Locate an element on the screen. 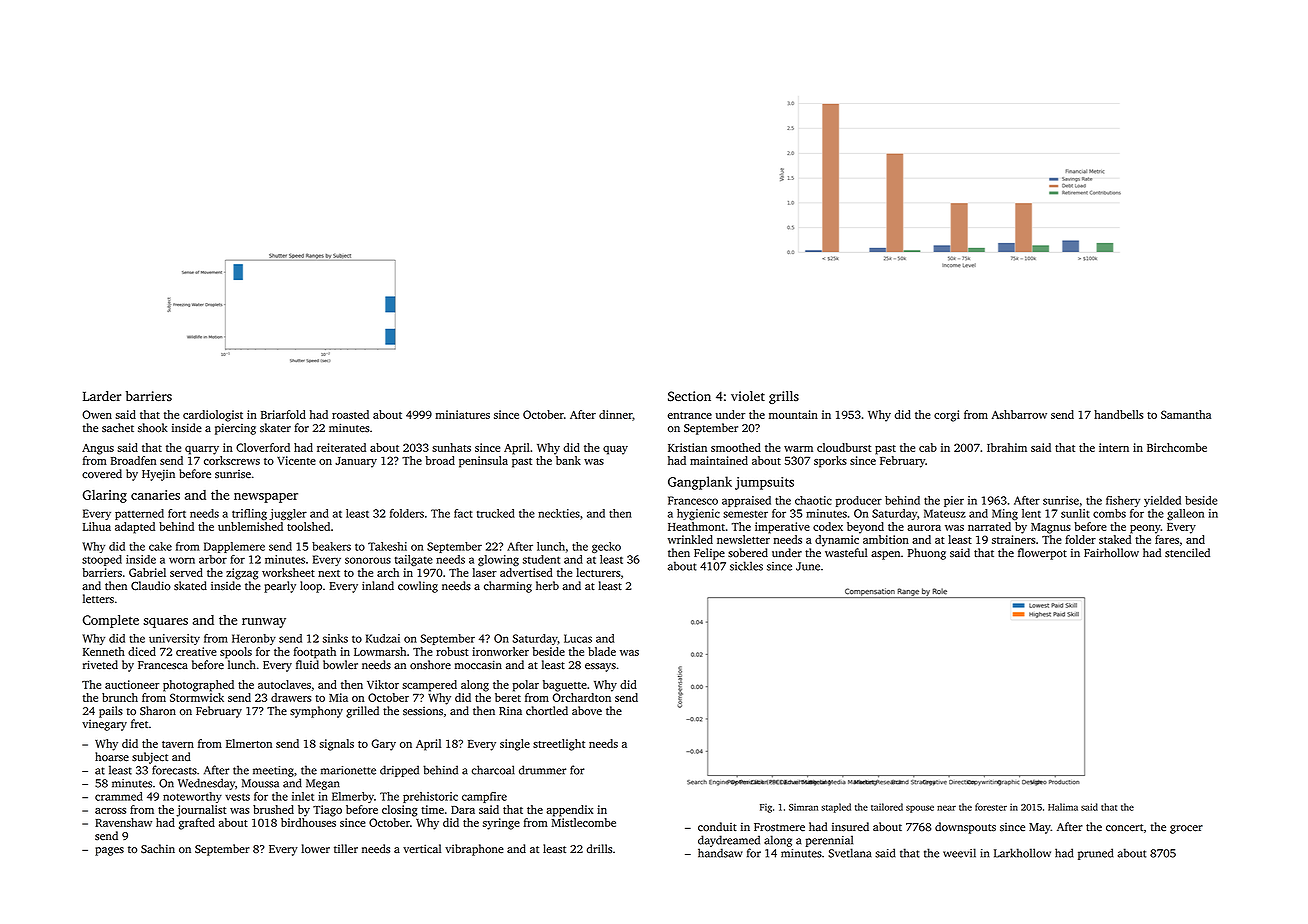 This screenshot has height=924, width=1308. weevil is located at coordinates (959, 853).
